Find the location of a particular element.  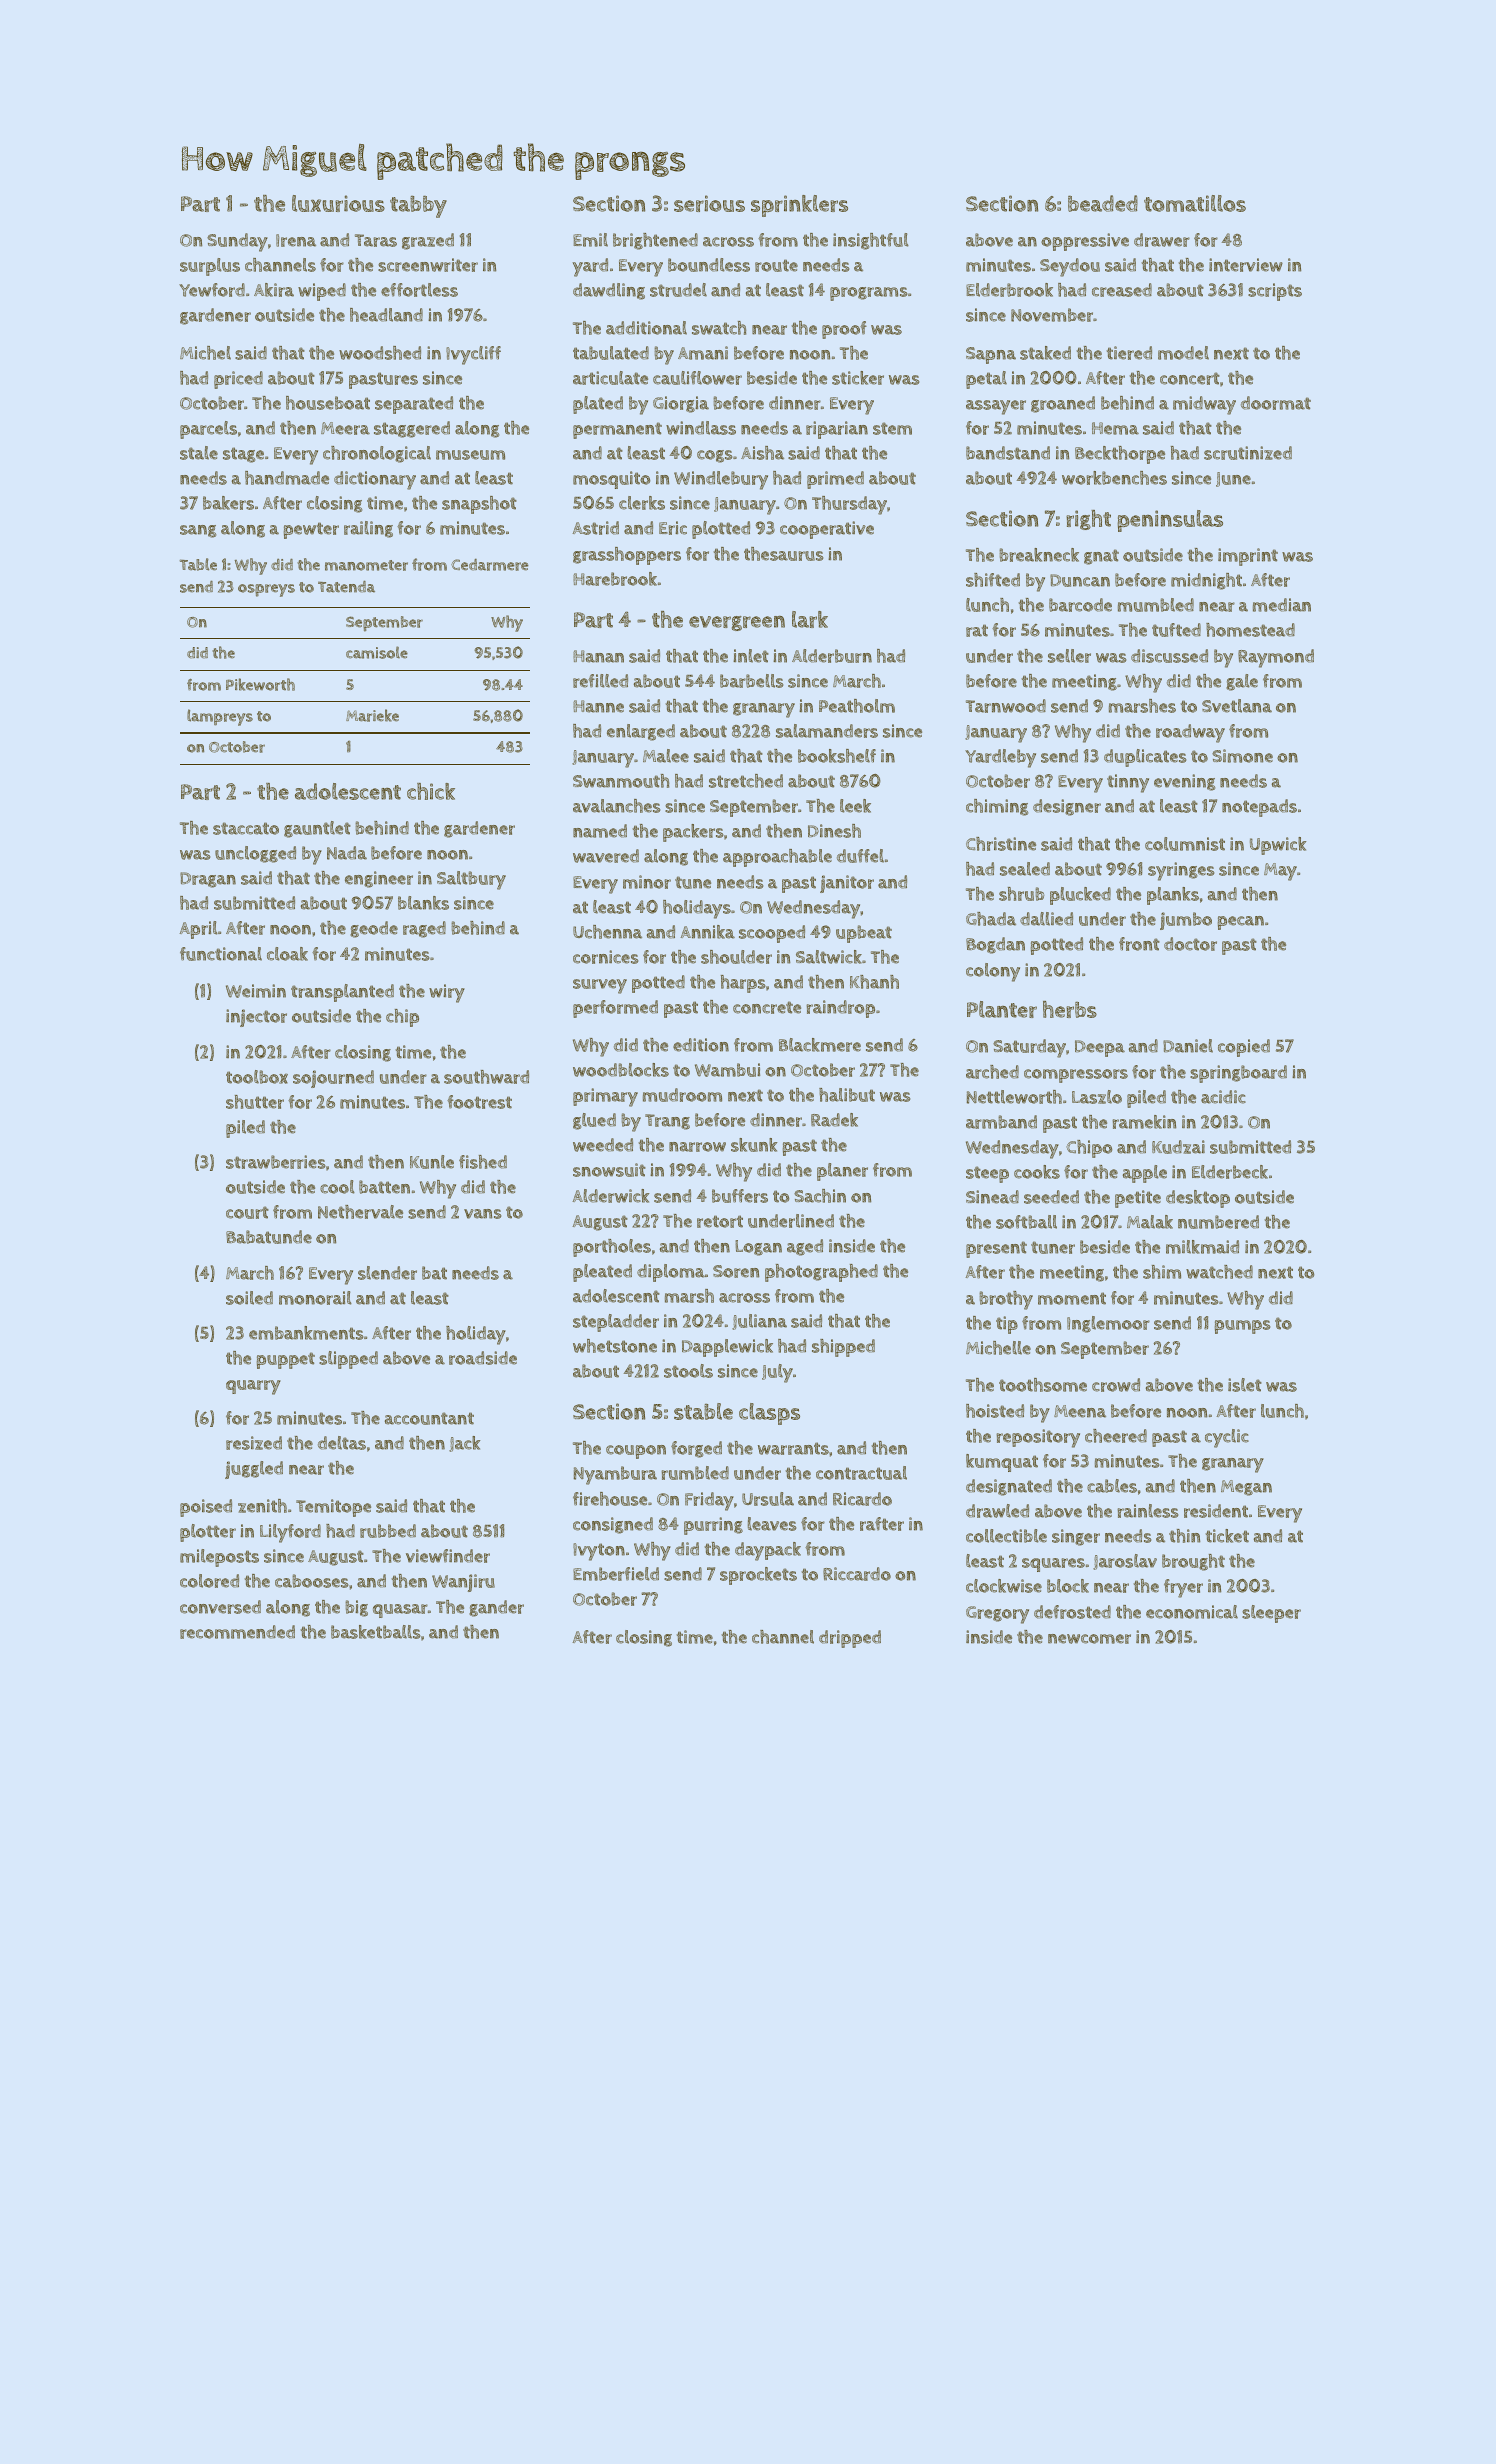

serious is located at coordinates (709, 203).
